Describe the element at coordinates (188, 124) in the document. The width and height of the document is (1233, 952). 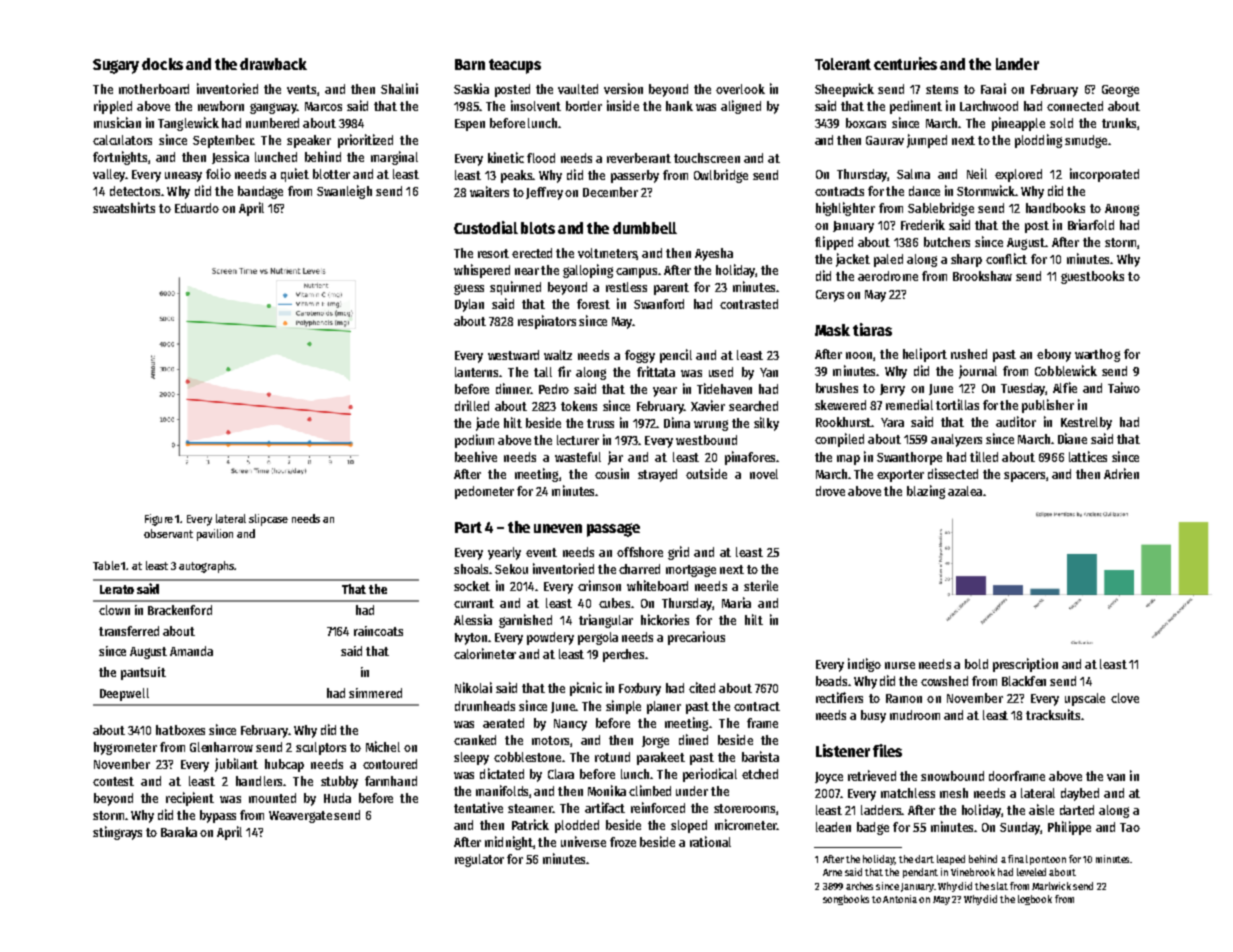
I see `Tanglewick` at that location.
